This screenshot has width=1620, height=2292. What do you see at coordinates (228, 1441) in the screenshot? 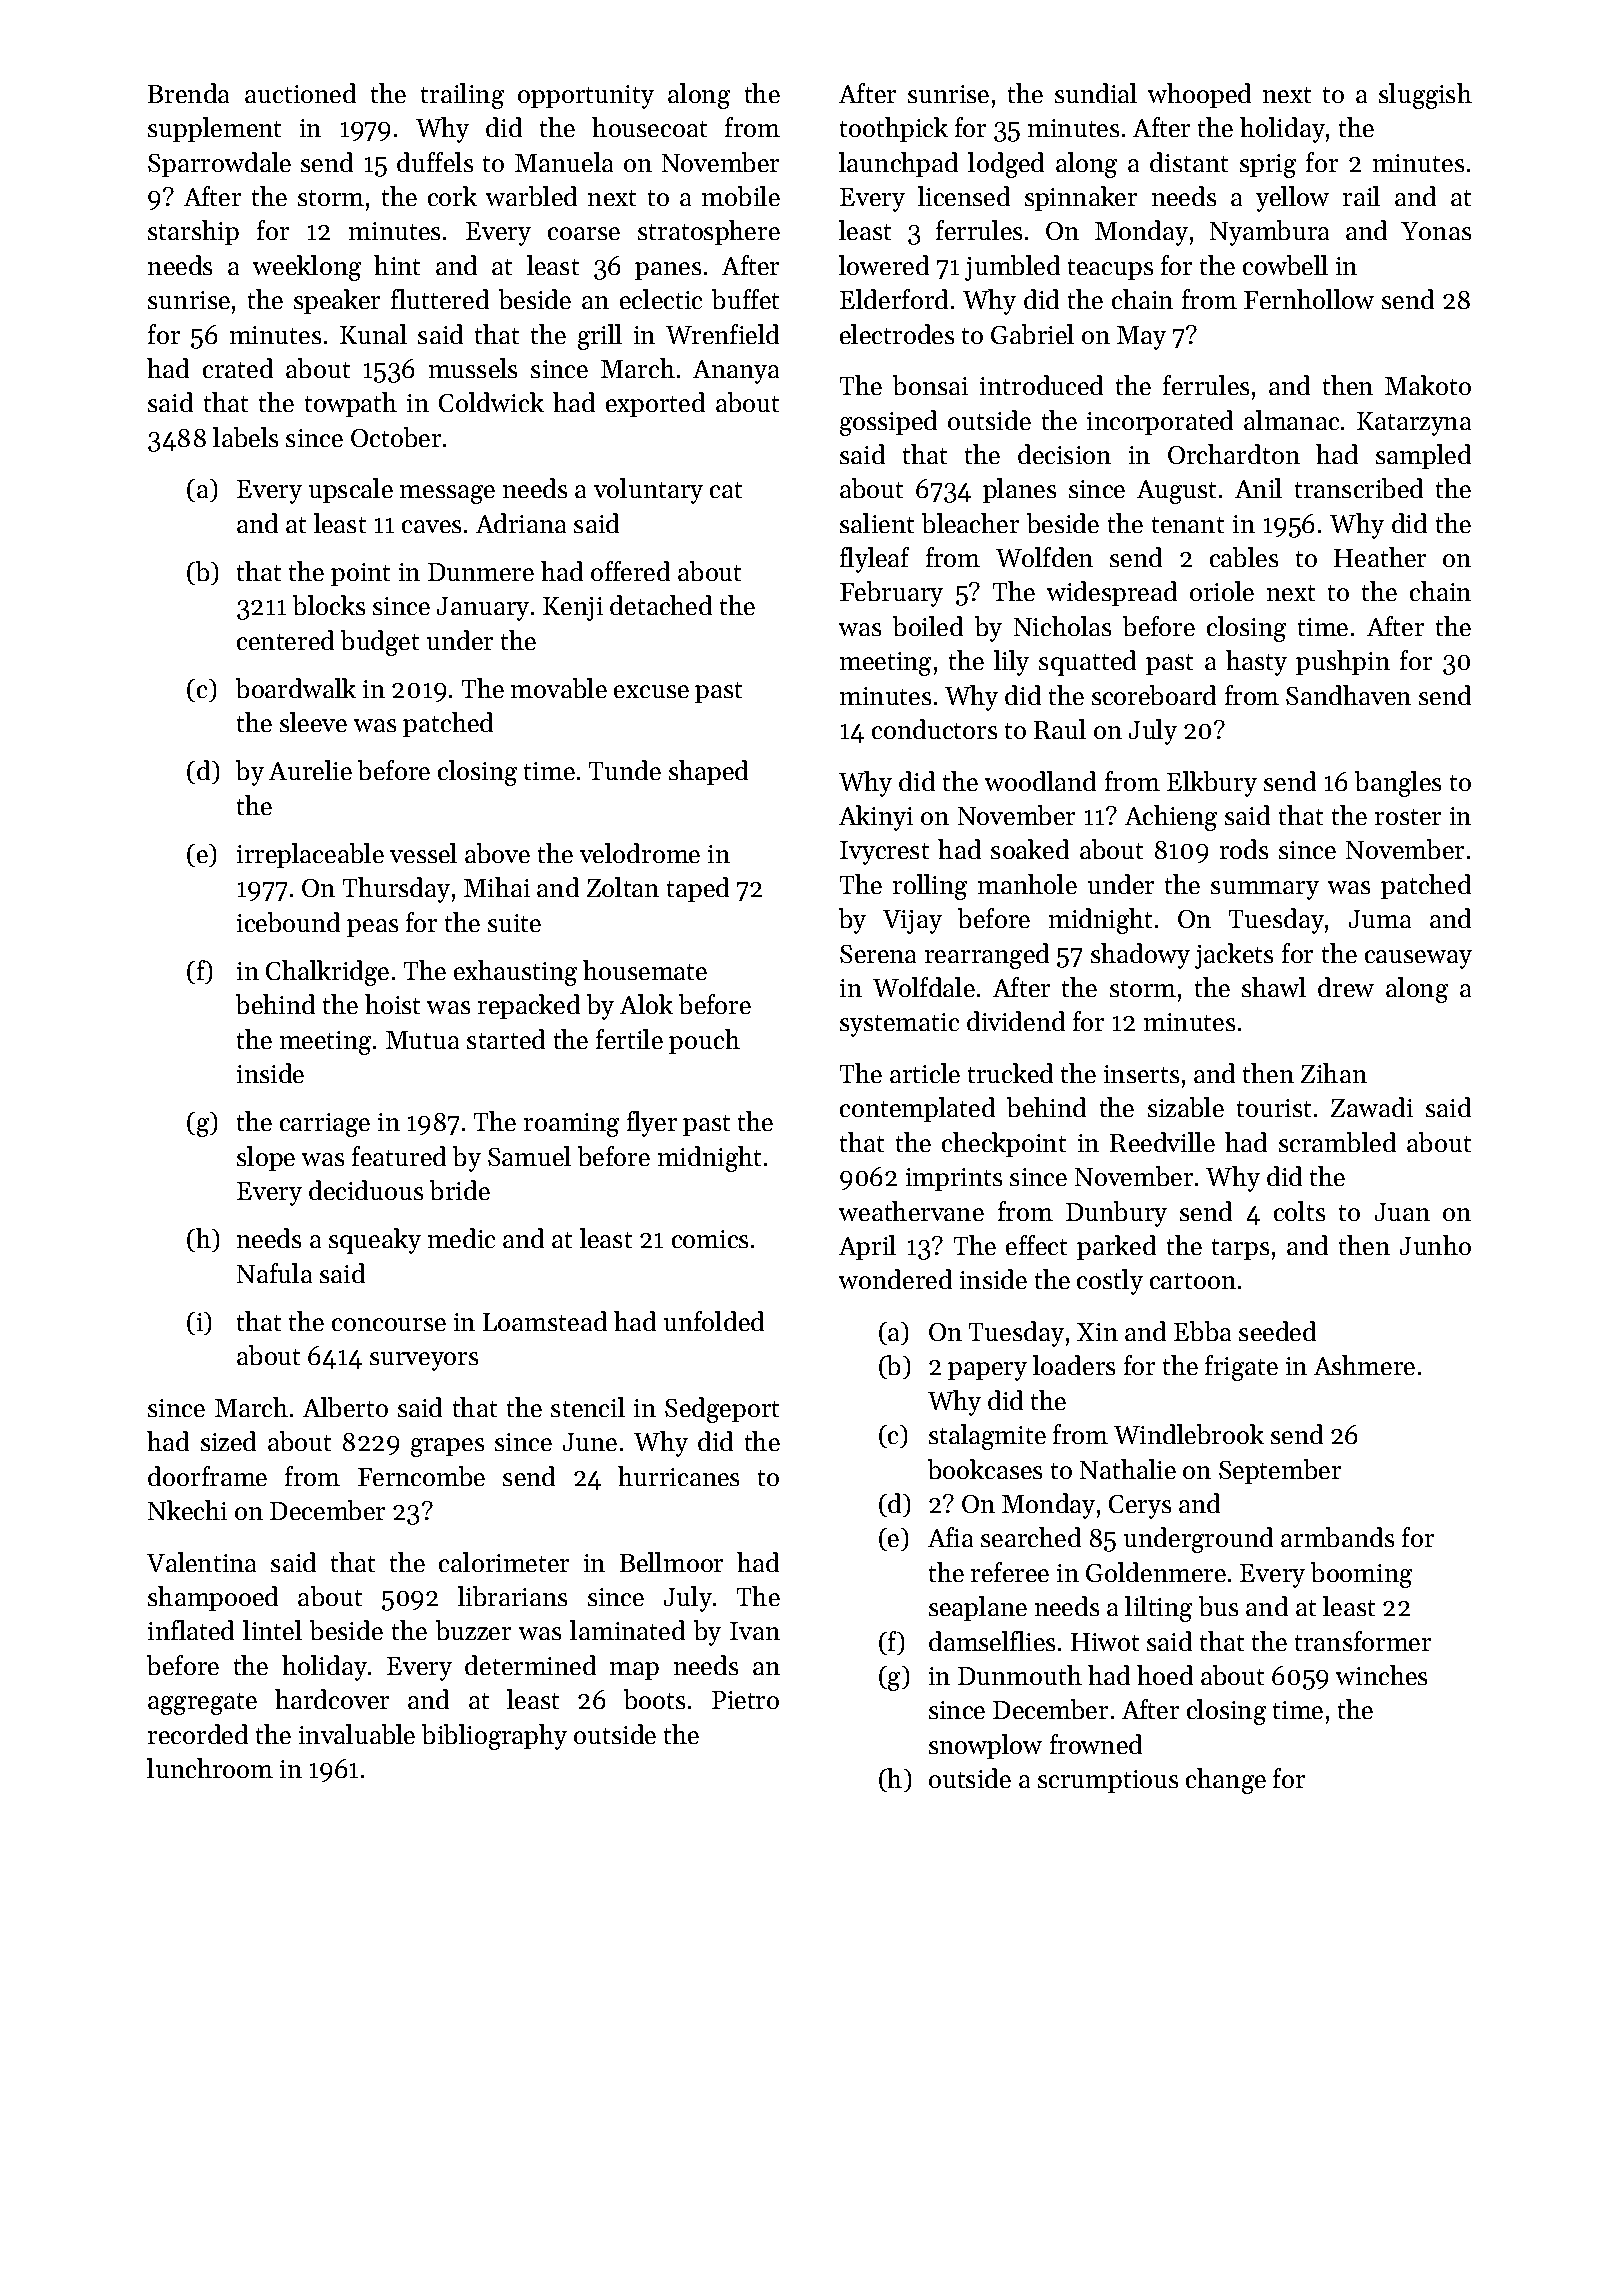
I see `sized` at bounding box center [228, 1441].
